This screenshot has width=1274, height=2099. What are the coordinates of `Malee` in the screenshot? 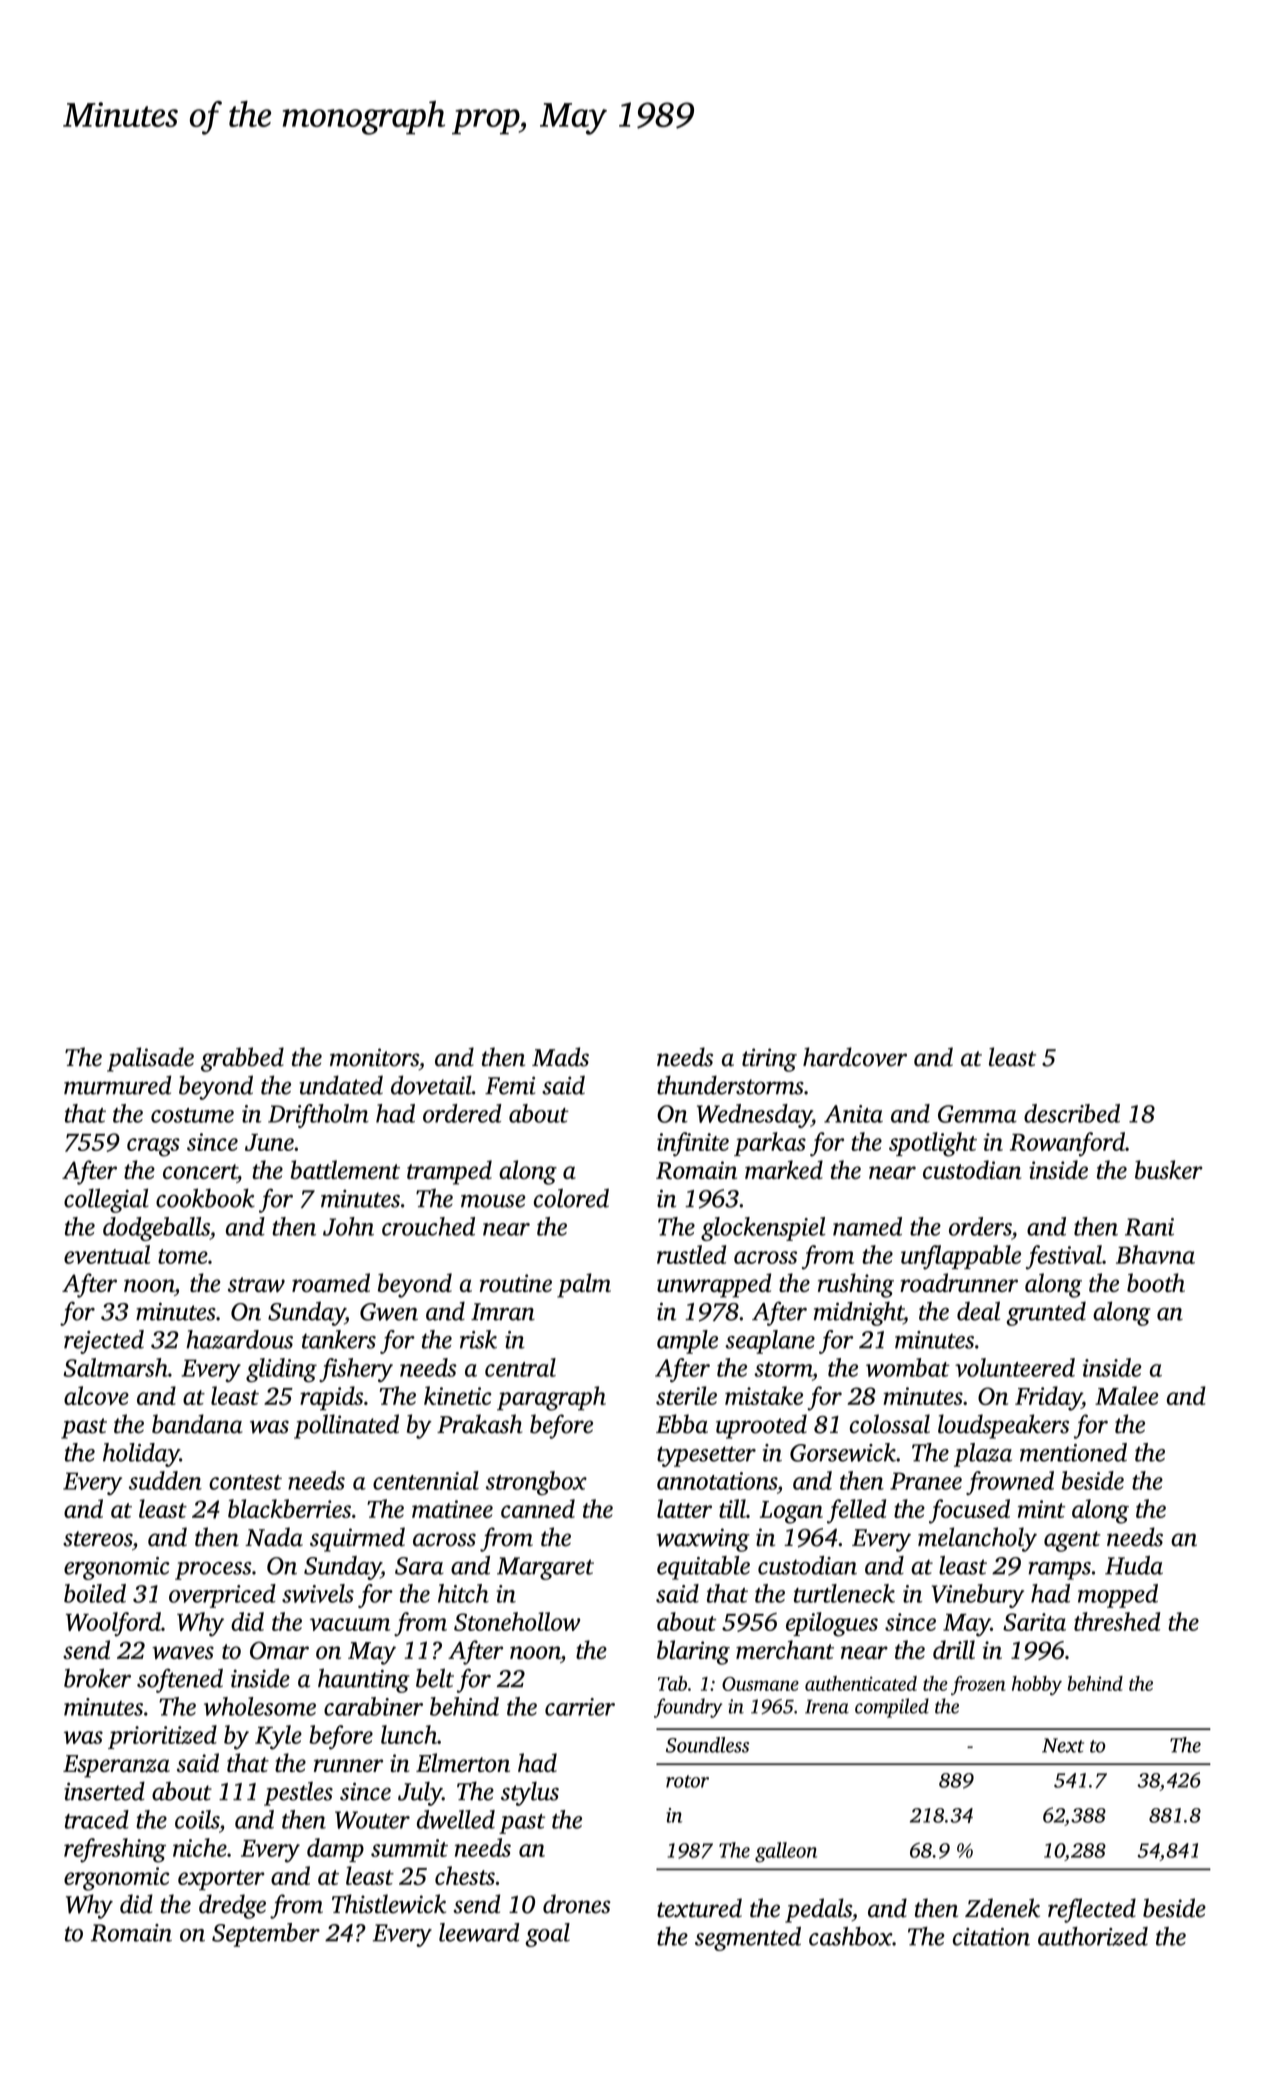 It's located at (1126, 1395).
